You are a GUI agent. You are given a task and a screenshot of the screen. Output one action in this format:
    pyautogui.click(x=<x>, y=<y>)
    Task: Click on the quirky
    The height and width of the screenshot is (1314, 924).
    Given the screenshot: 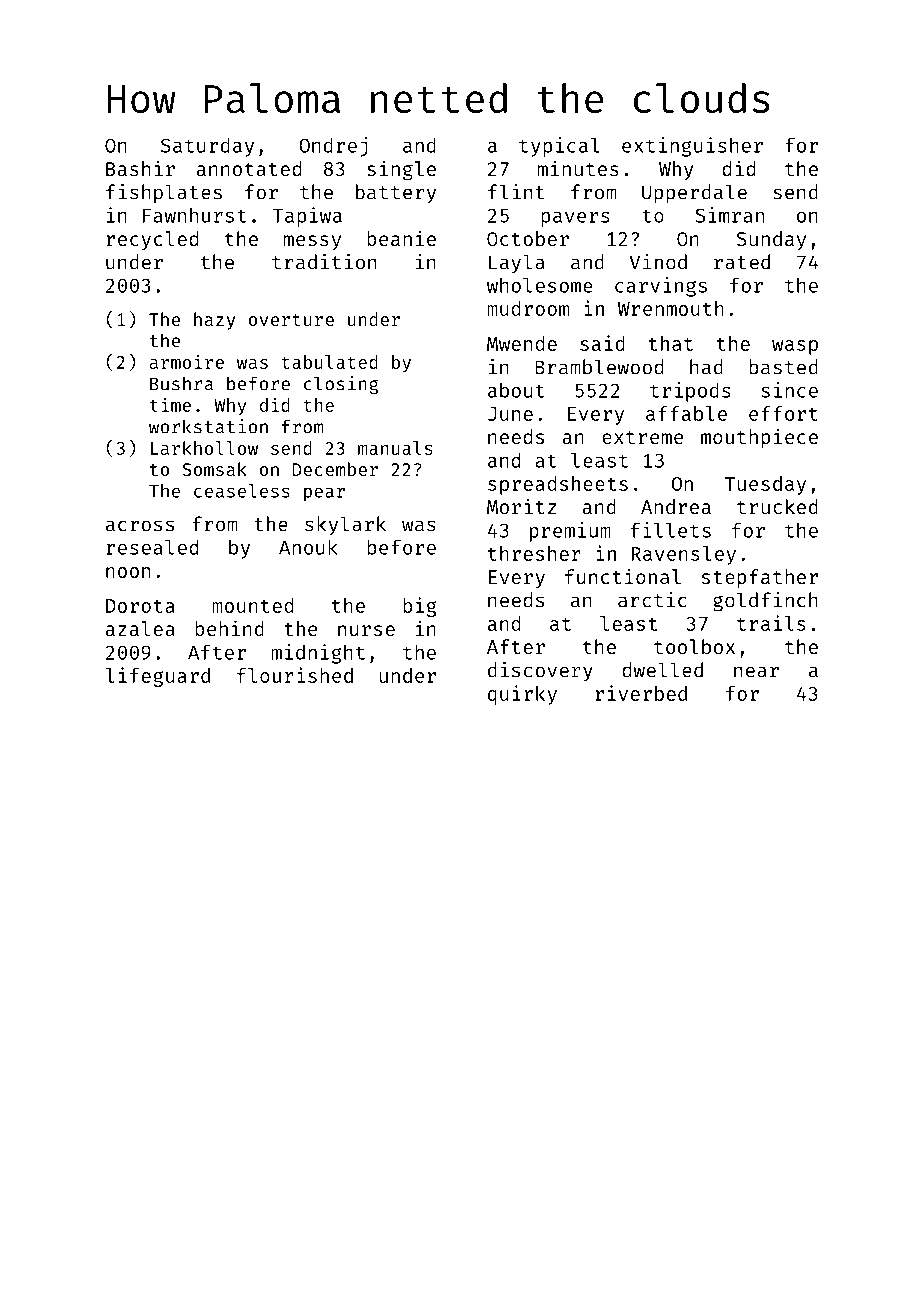 What is the action you would take?
    pyautogui.click(x=522, y=695)
